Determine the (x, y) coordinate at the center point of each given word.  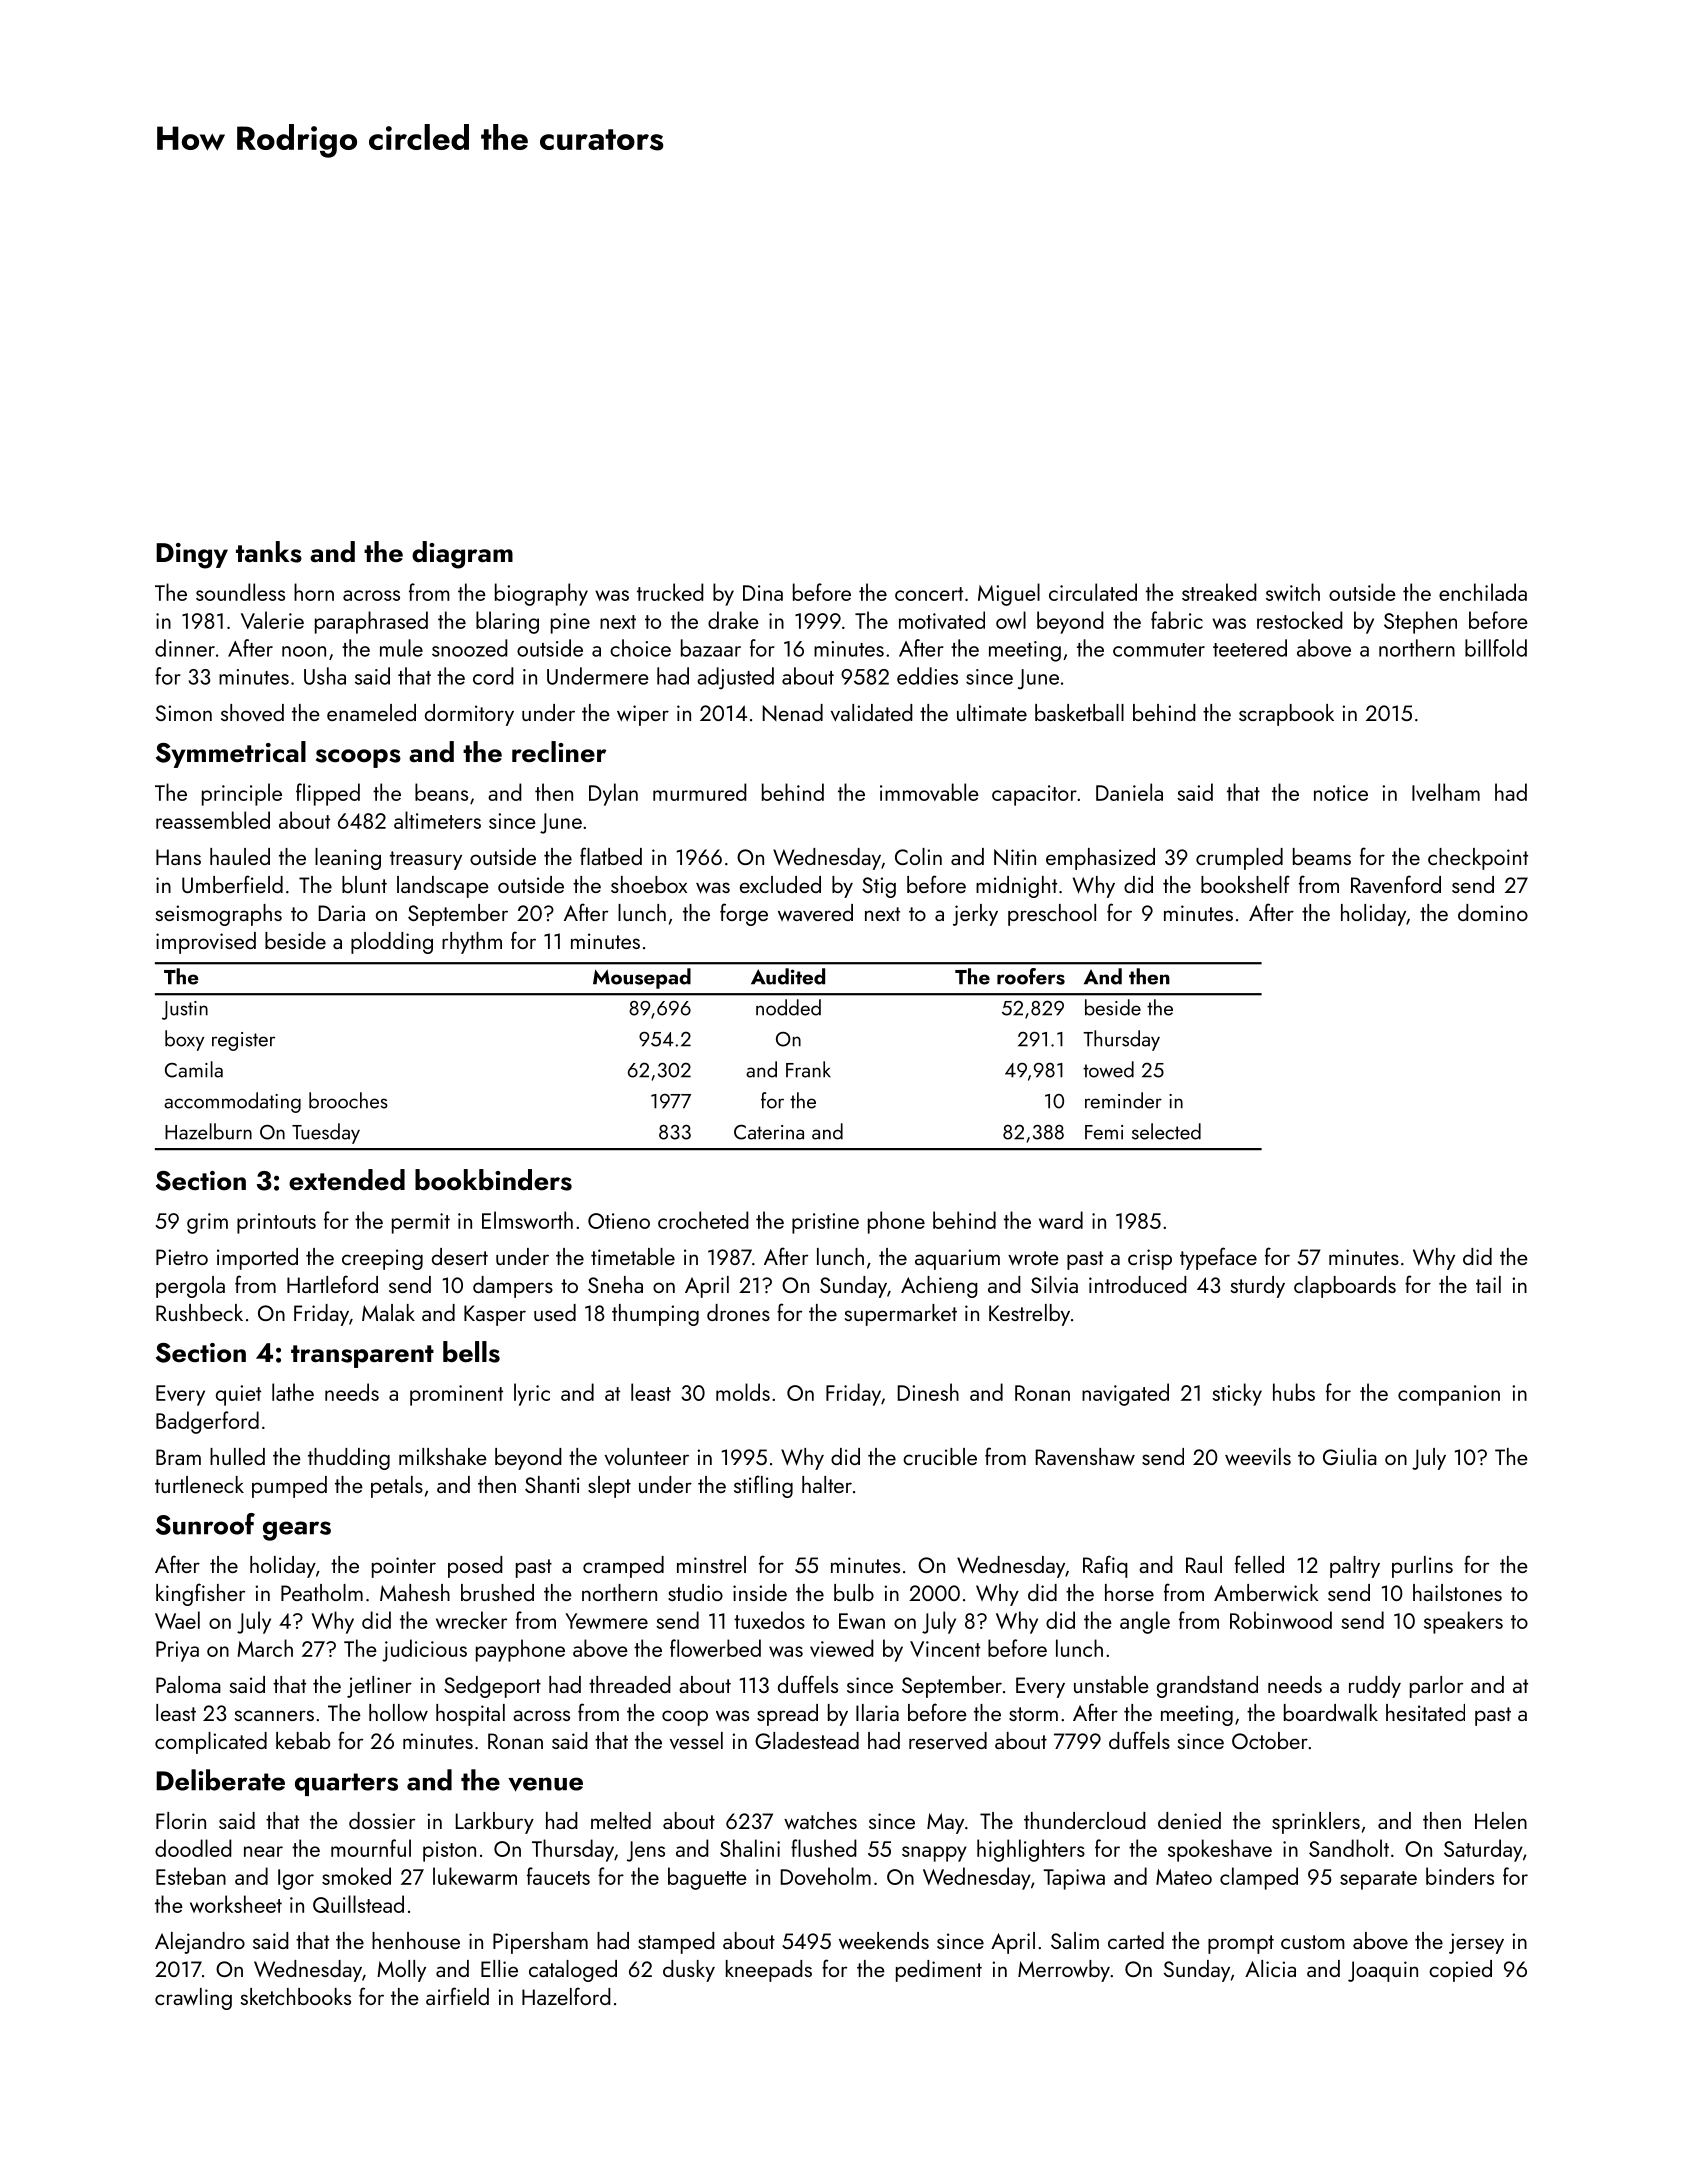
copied (1460, 1971)
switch (1293, 592)
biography (541, 594)
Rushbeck (199, 1312)
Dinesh (928, 1392)
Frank (808, 1069)
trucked (670, 592)
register (243, 1041)
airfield (457, 1996)
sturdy (1258, 1287)
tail (1488, 1284)
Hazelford (566, 1996)
